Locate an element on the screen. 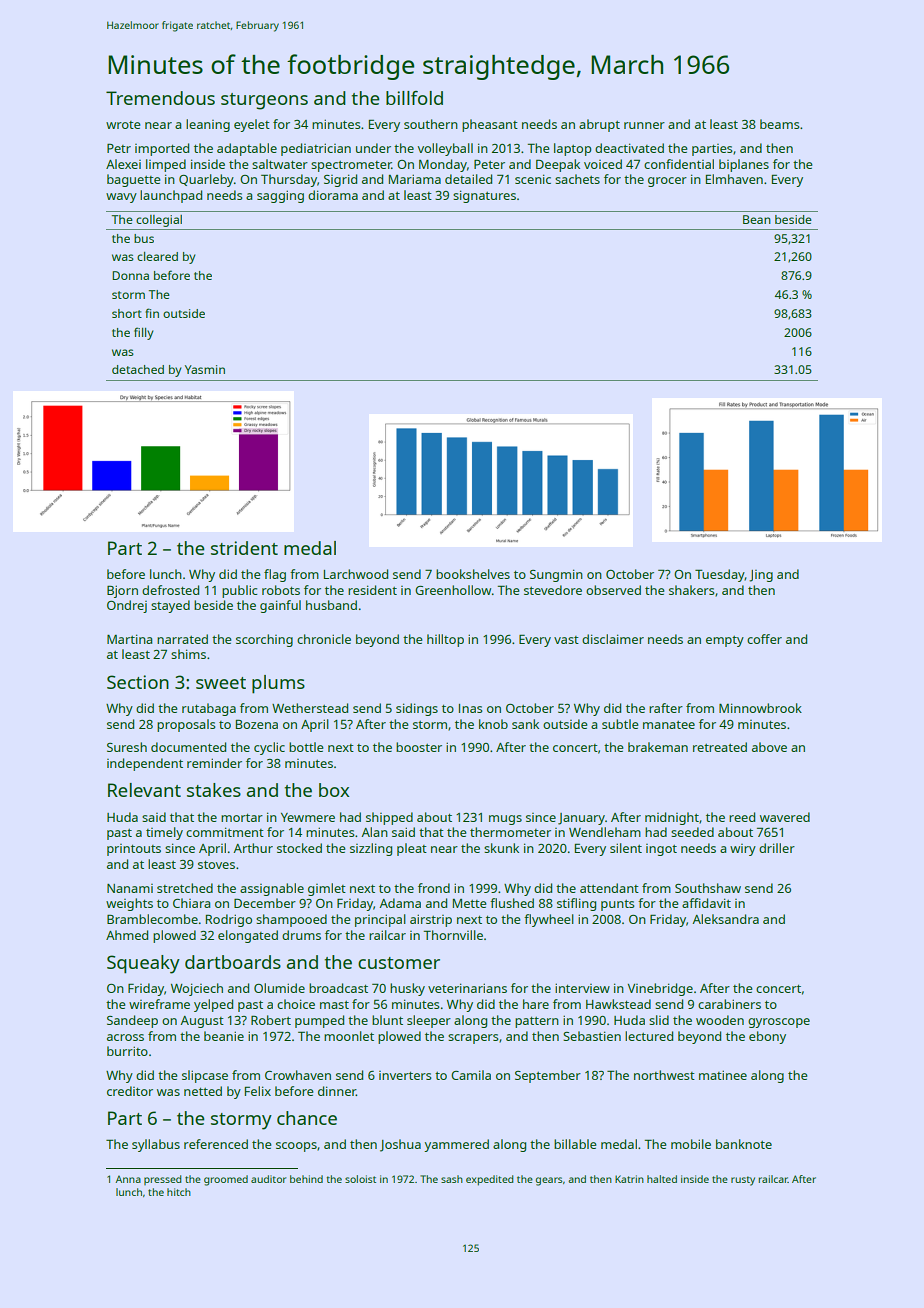  short is located at coordinates (127, 313).
